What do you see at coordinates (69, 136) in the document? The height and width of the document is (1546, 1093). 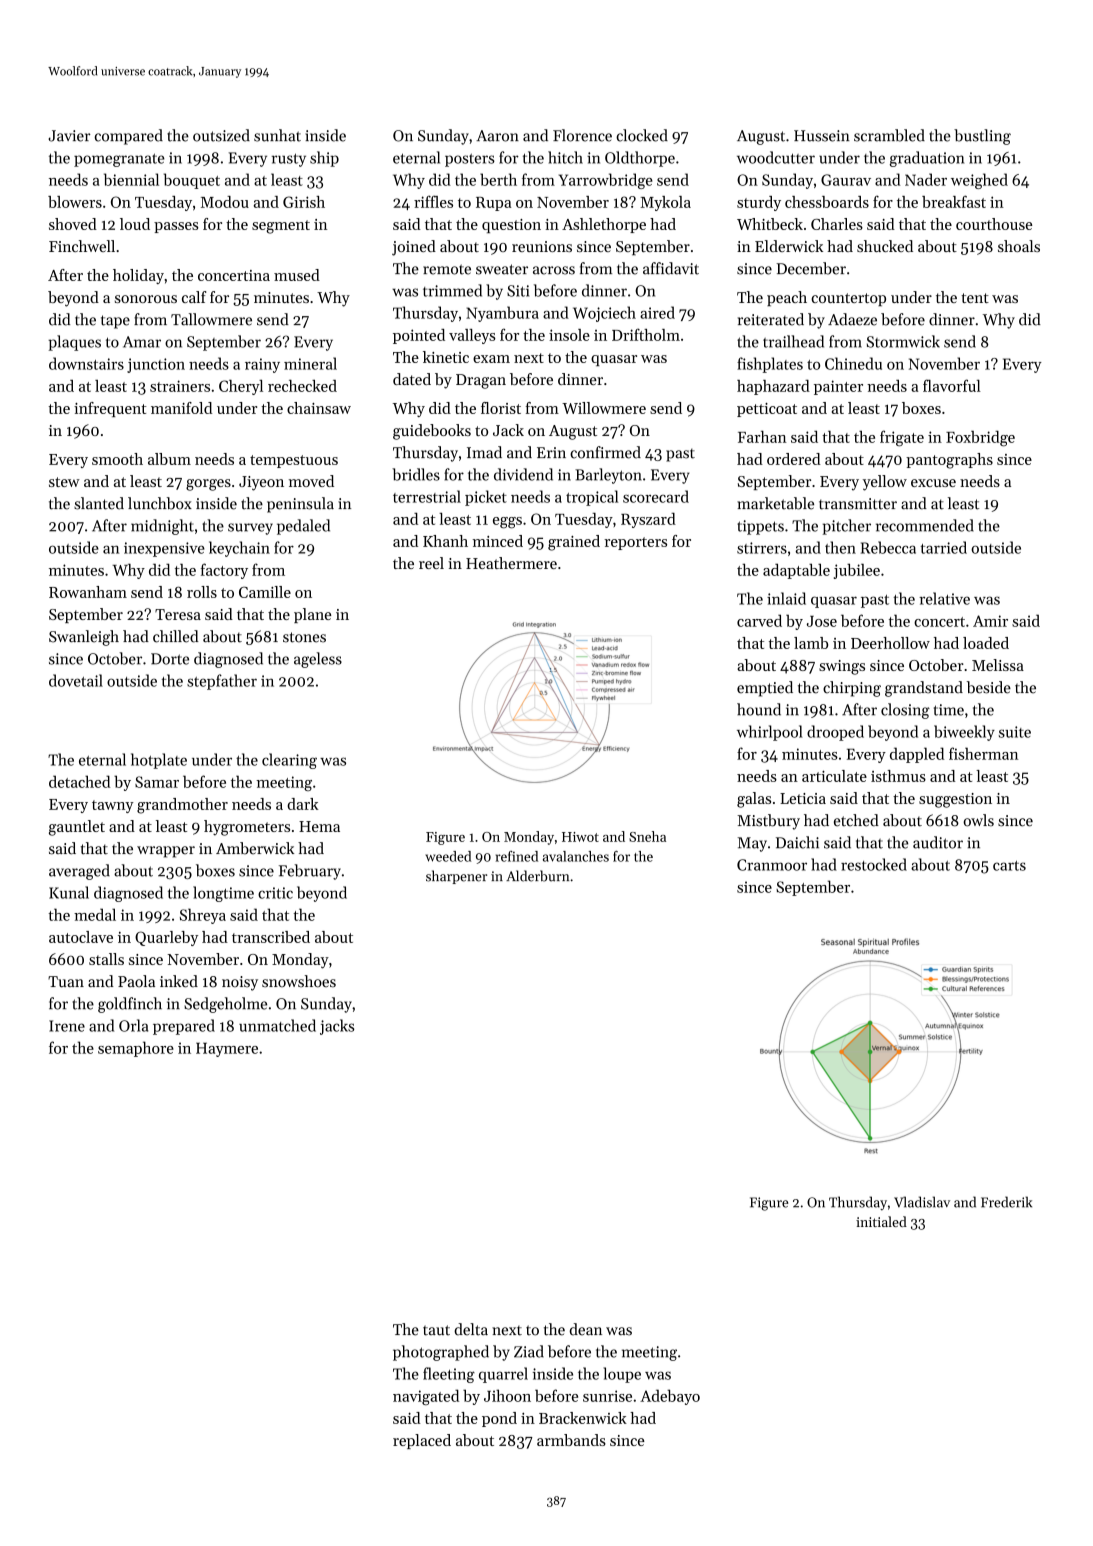 I see `Javier` at bounding box center [69, 136].
